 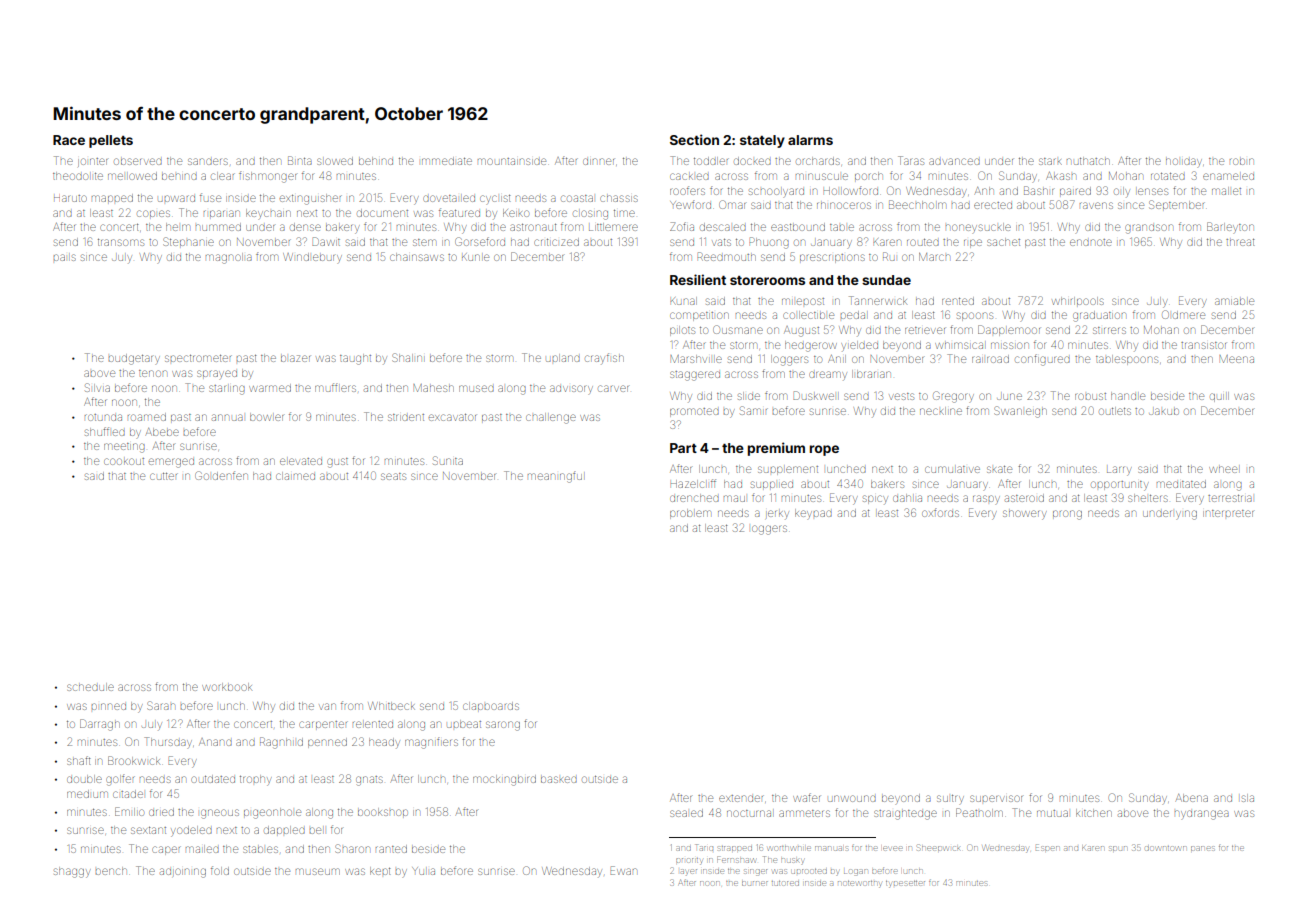 What do you see at coordinates (393, 476) in the document?
I see `seats` at bounding box center [393, 476].
